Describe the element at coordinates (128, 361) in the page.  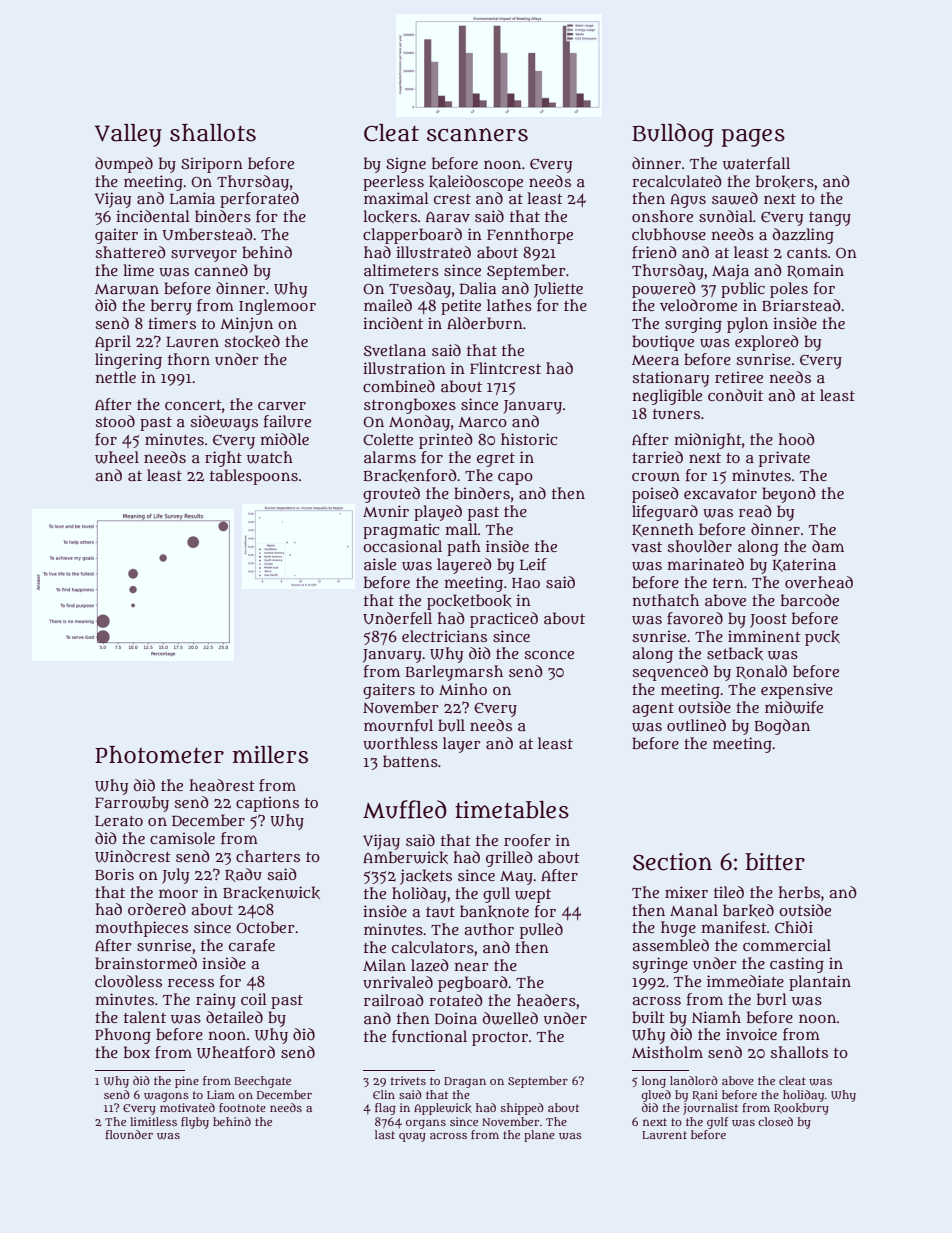
I see `lingering` at that location.
